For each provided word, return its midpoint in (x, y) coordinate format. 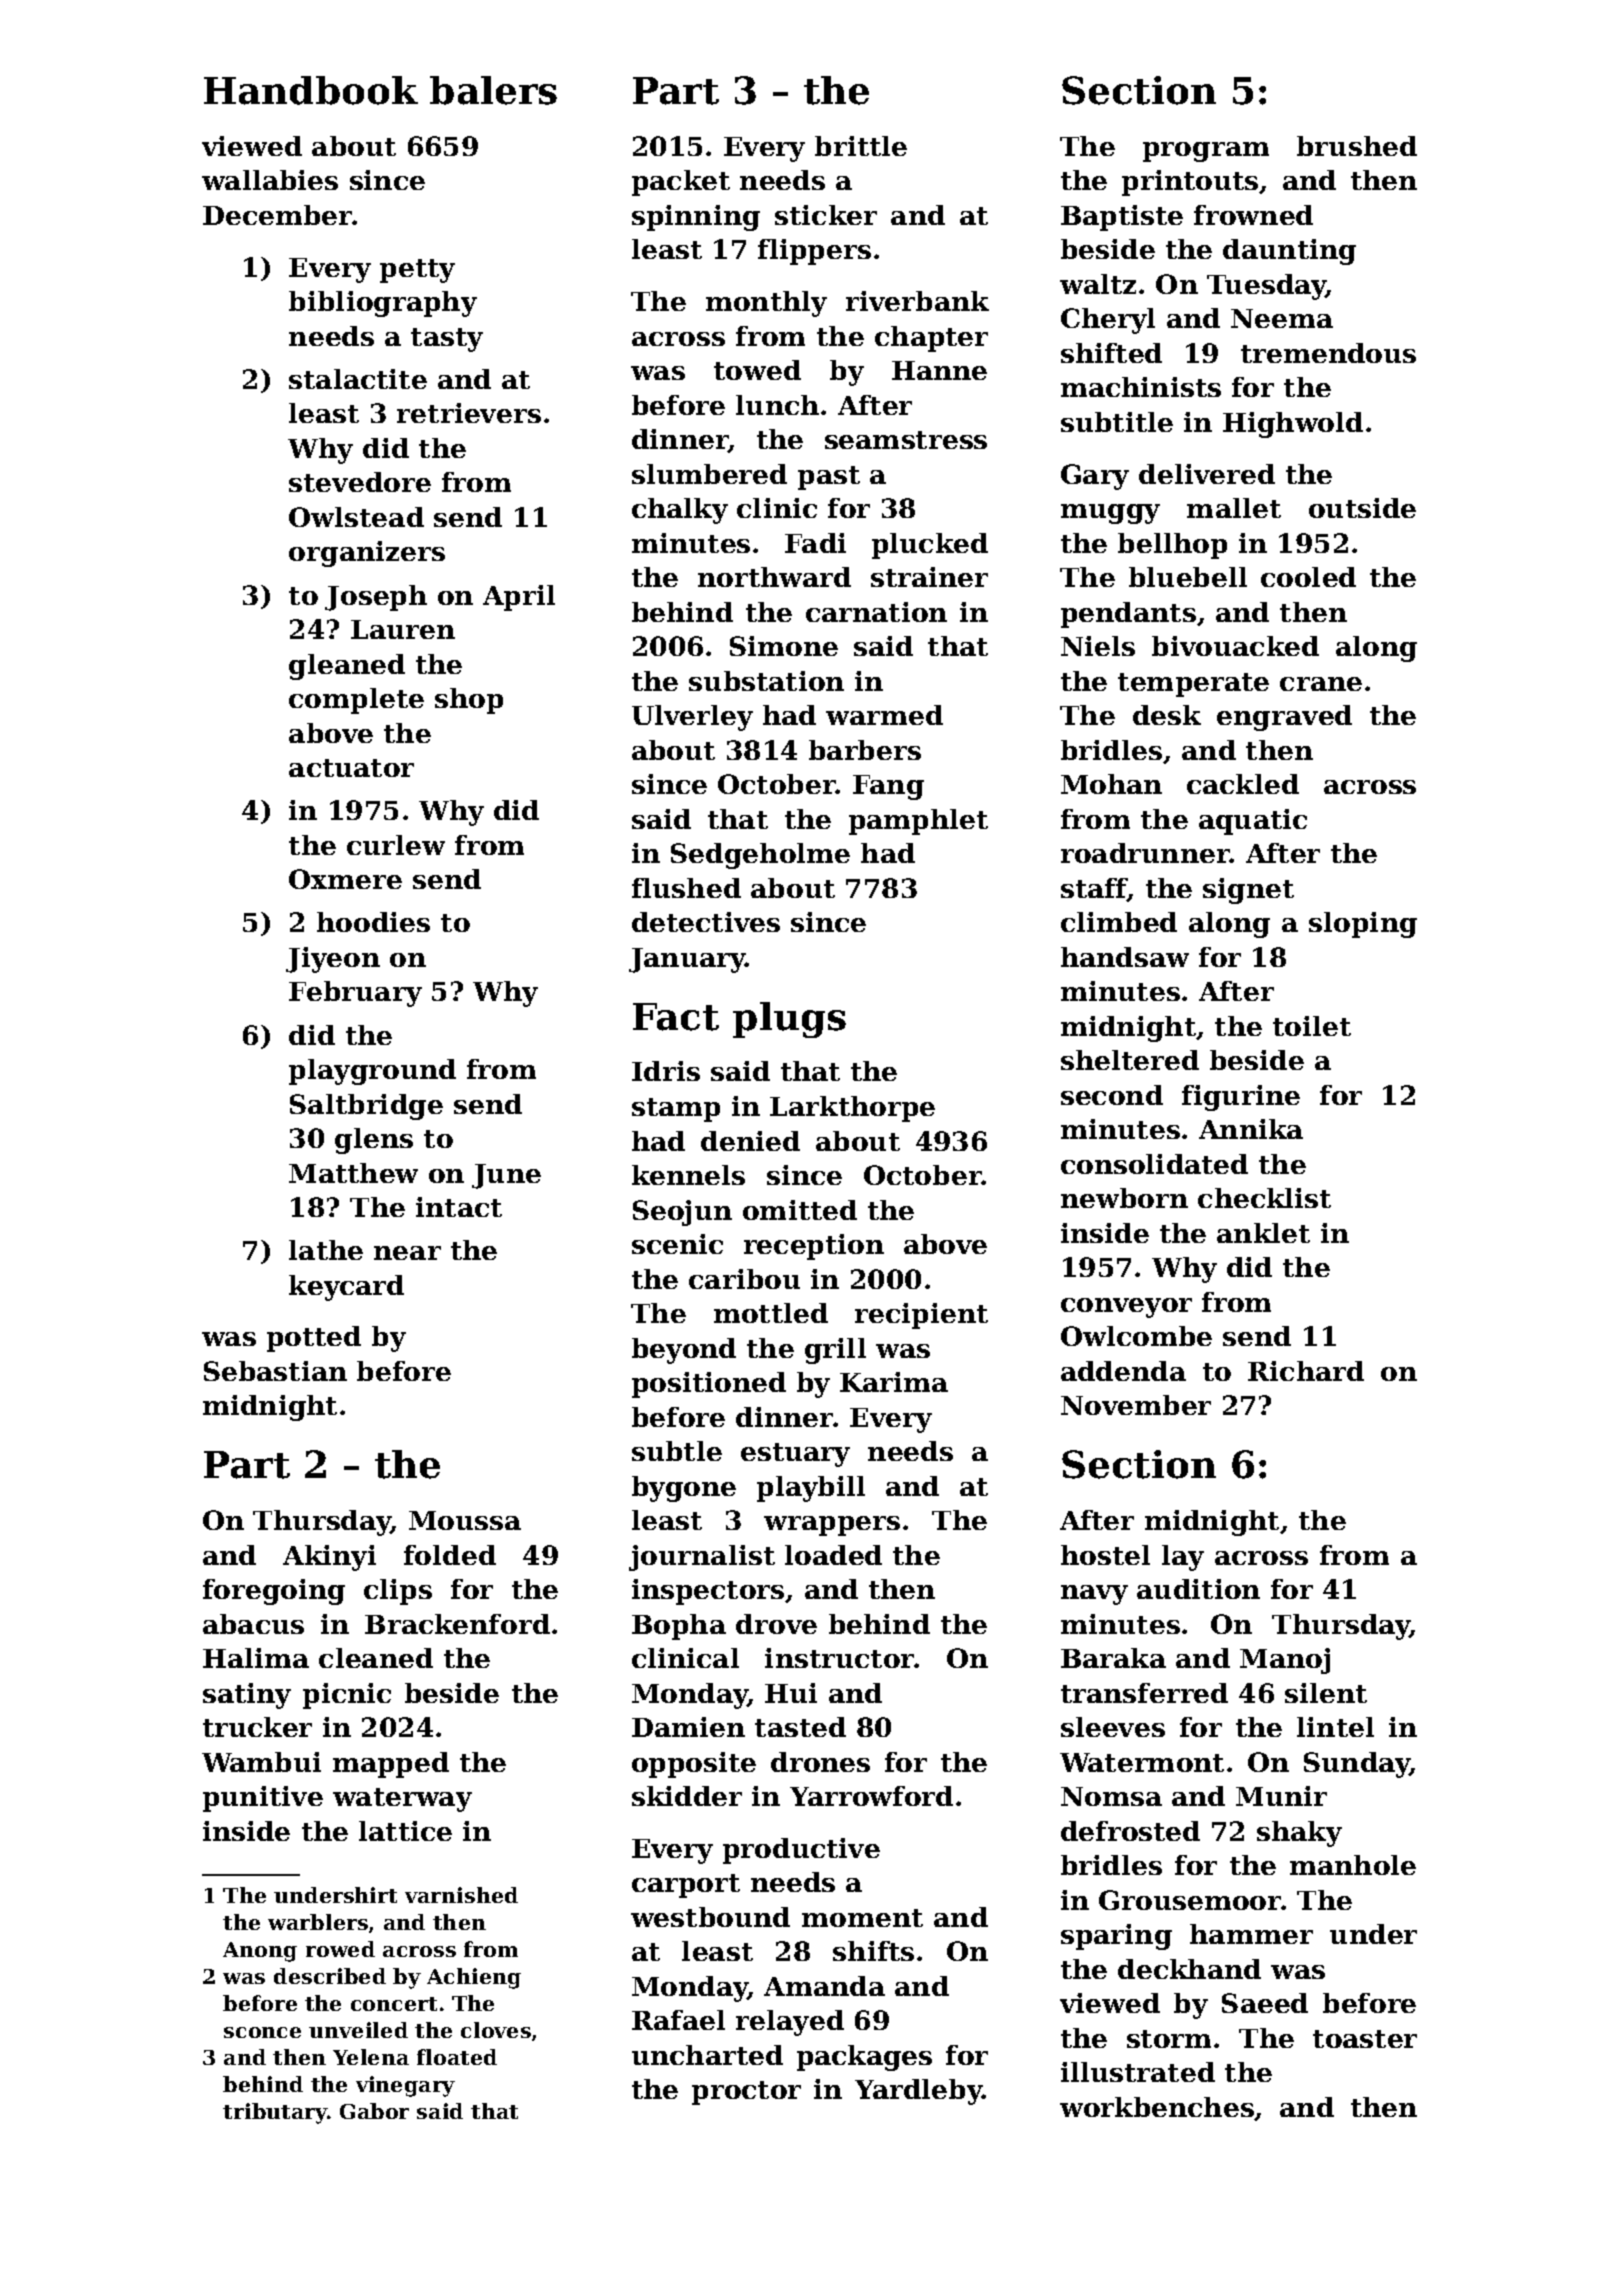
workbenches (1157, 2108)
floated (457, 2057)
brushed (1357, 146)
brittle (861, 146)
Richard (1306, 1371)
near (407, 1253)
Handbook (311, 90)
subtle (677, 1451)
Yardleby (919, 2092)
